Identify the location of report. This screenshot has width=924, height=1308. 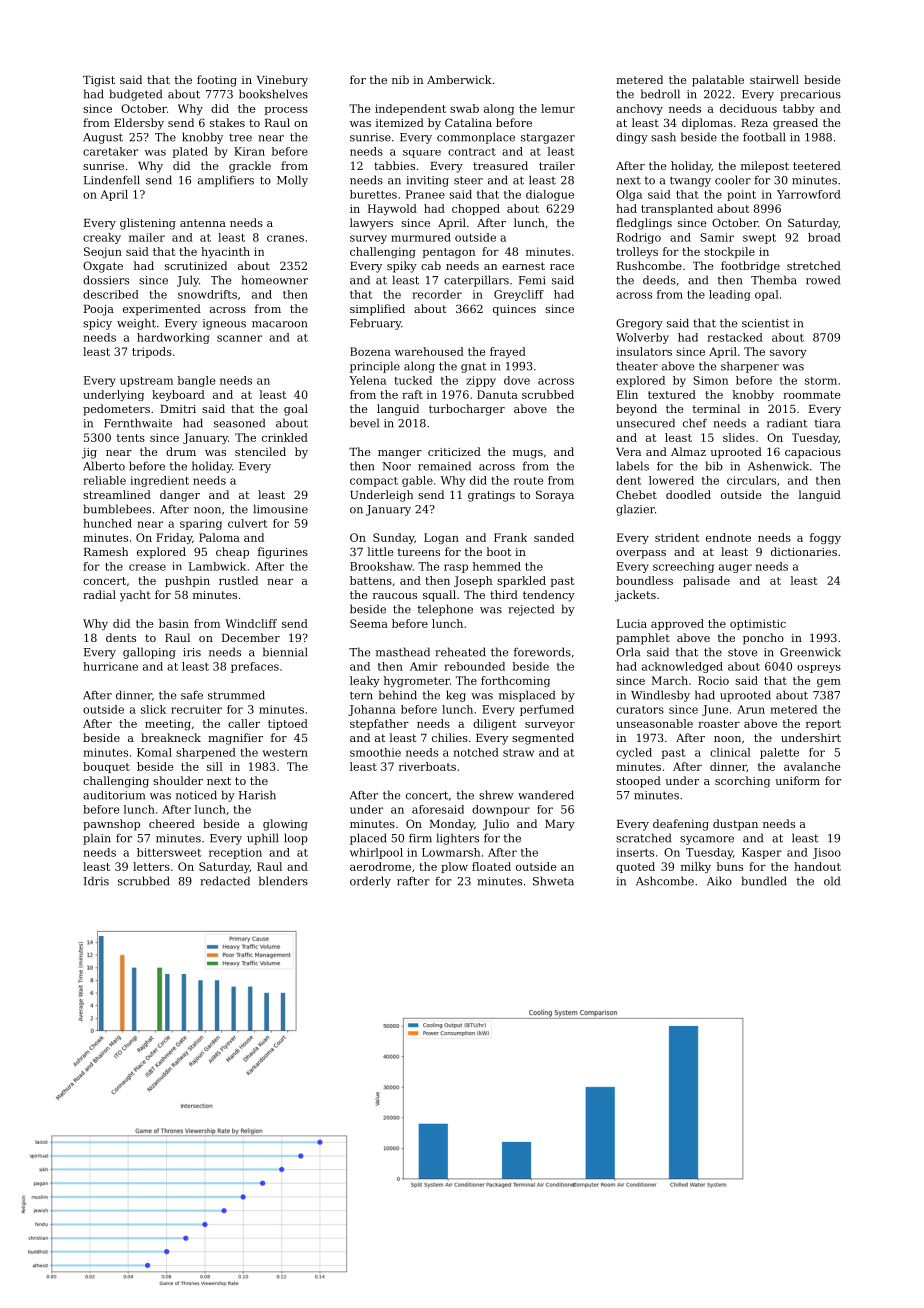
(823, 725).
